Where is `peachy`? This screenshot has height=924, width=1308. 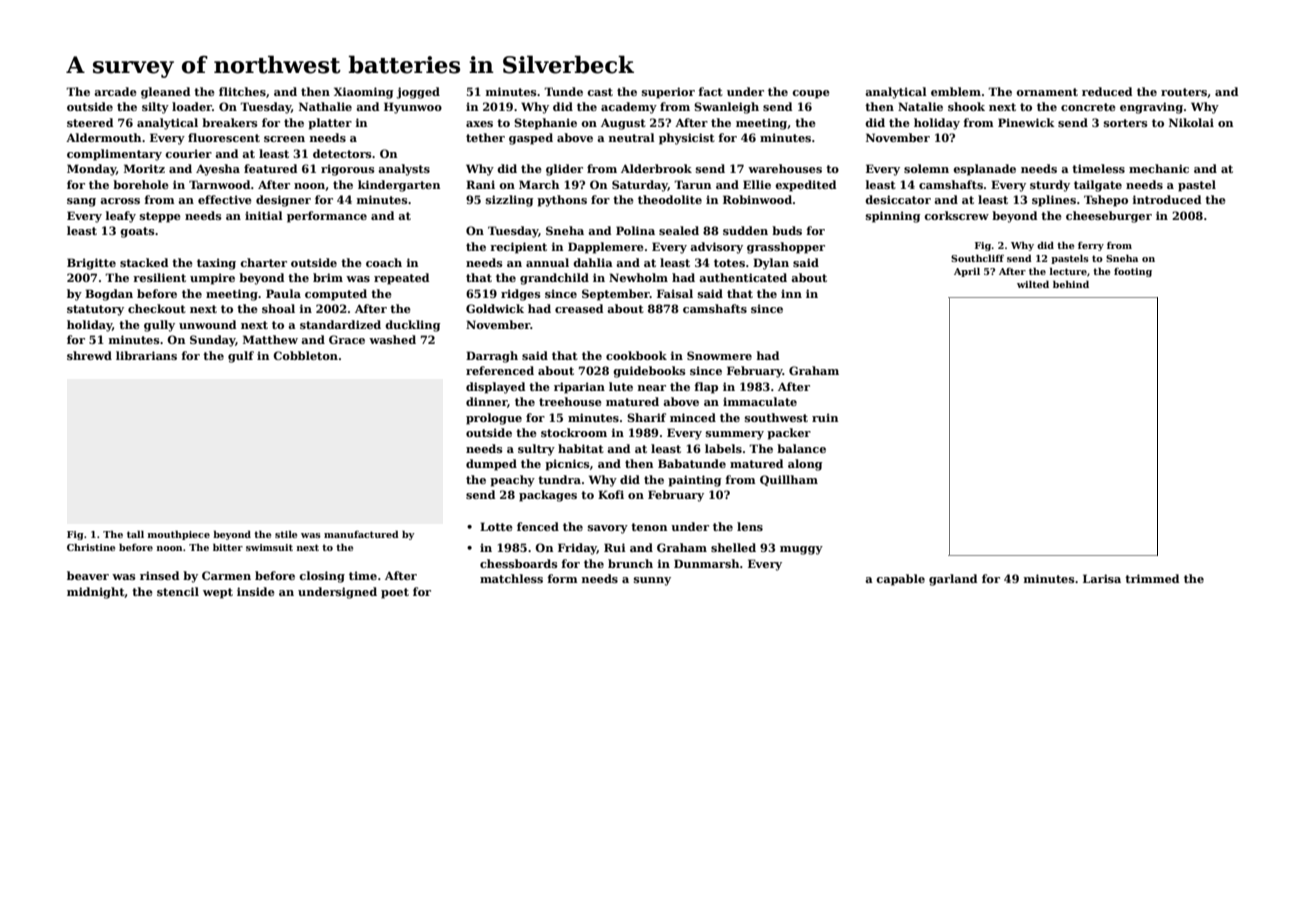 peachy is located at coordinates (512, 481).
